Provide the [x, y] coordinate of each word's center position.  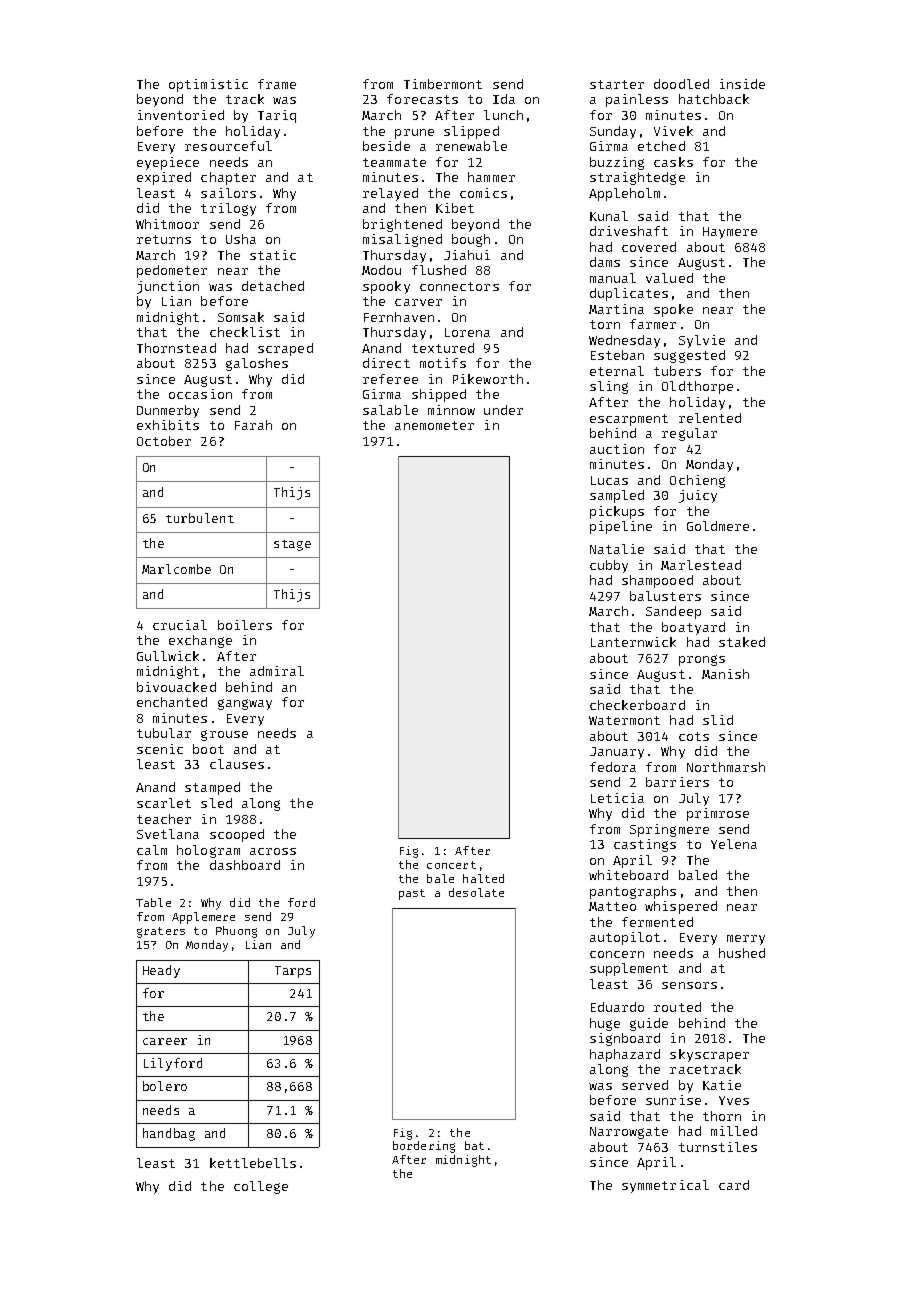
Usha [241, 239]
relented [710, 418]
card [734, 1185]
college [261, 1187]
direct [386, 363]
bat [474, 1145]
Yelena [734, 844]
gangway [245, 704]
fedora [613, 767]
